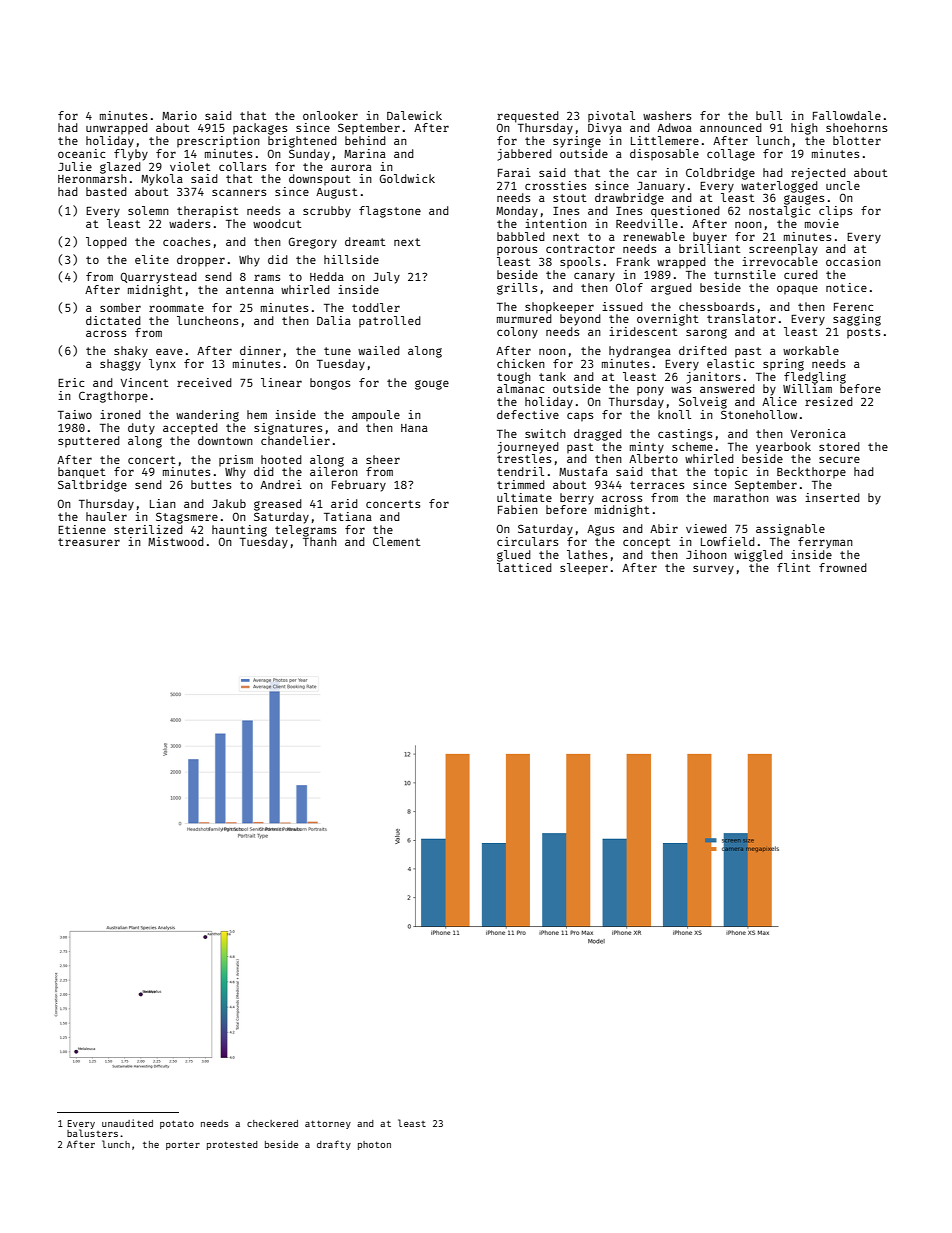  Describe the element at coordinates (524, 567) in the document. I see `latticed` at that location.
